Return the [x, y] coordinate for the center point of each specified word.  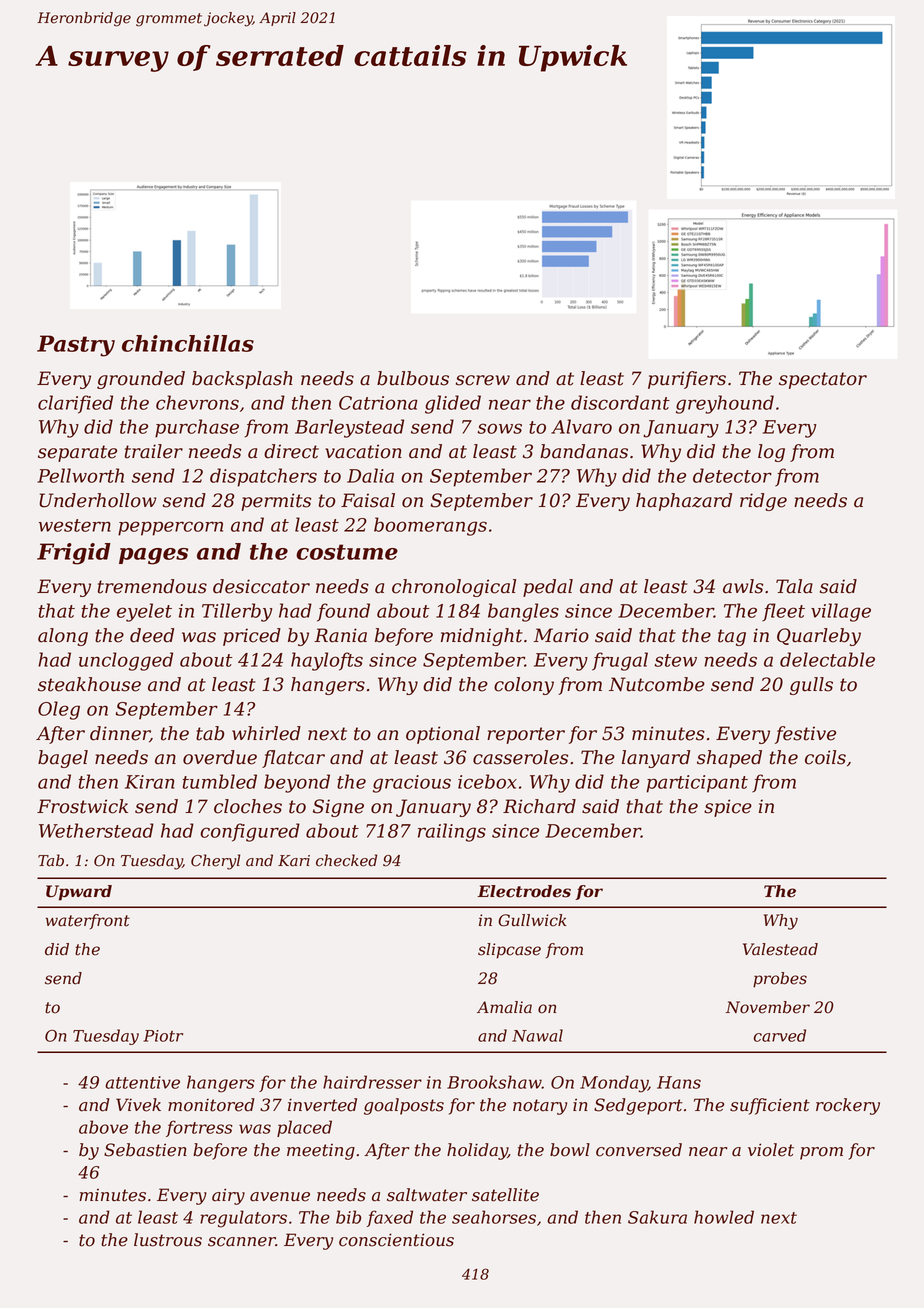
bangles [523, 612]
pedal [548, 588]
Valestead [780, 949]
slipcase [509, 951]
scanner [242, 1242]
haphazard [684, 502]
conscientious [396, 1240]
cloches [248, 806]
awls [743, 586]
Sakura [657, 1217]
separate [77, 453]
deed [152, 635]
